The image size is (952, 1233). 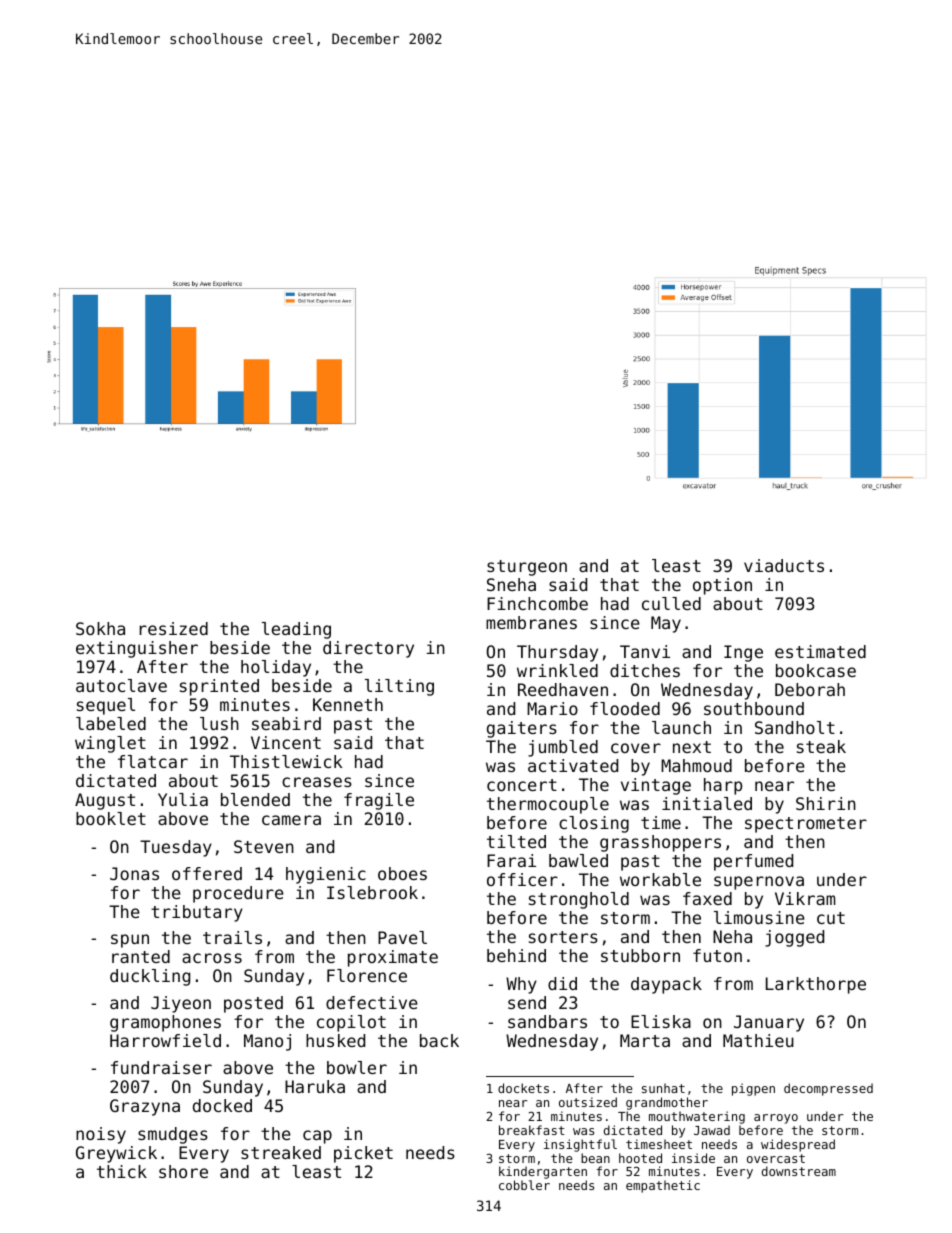 I want to click on steak, so click(x=821, y=746).
